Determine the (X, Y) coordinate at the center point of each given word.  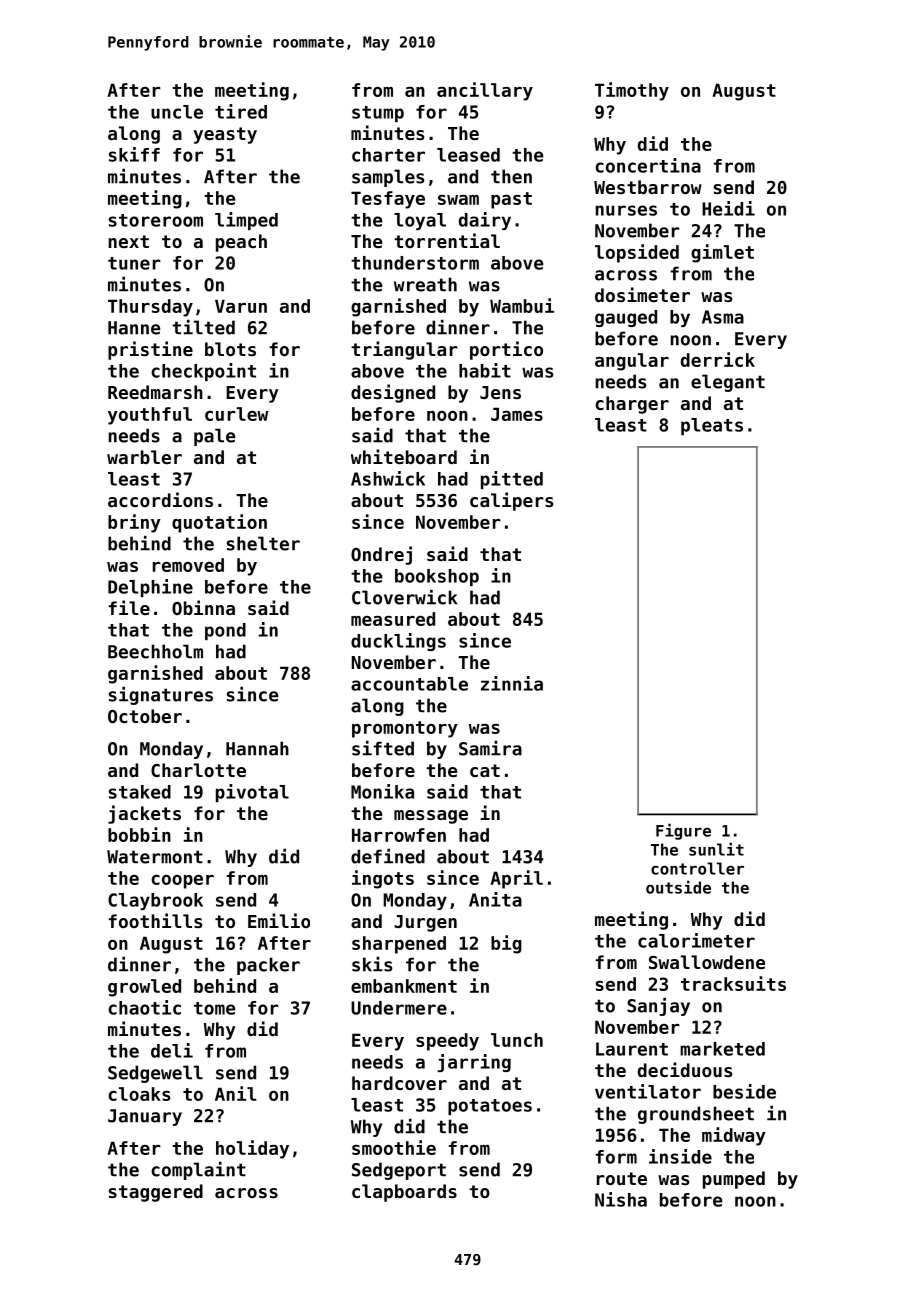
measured (393, 619)
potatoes (490, 1107)
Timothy (632, 91)
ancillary (485, 91)
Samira (490, 748)
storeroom (156, 220)
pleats (712, 426)
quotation (219, 523)
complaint (198, 1170)
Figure (683, 831)
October (145, 716)
